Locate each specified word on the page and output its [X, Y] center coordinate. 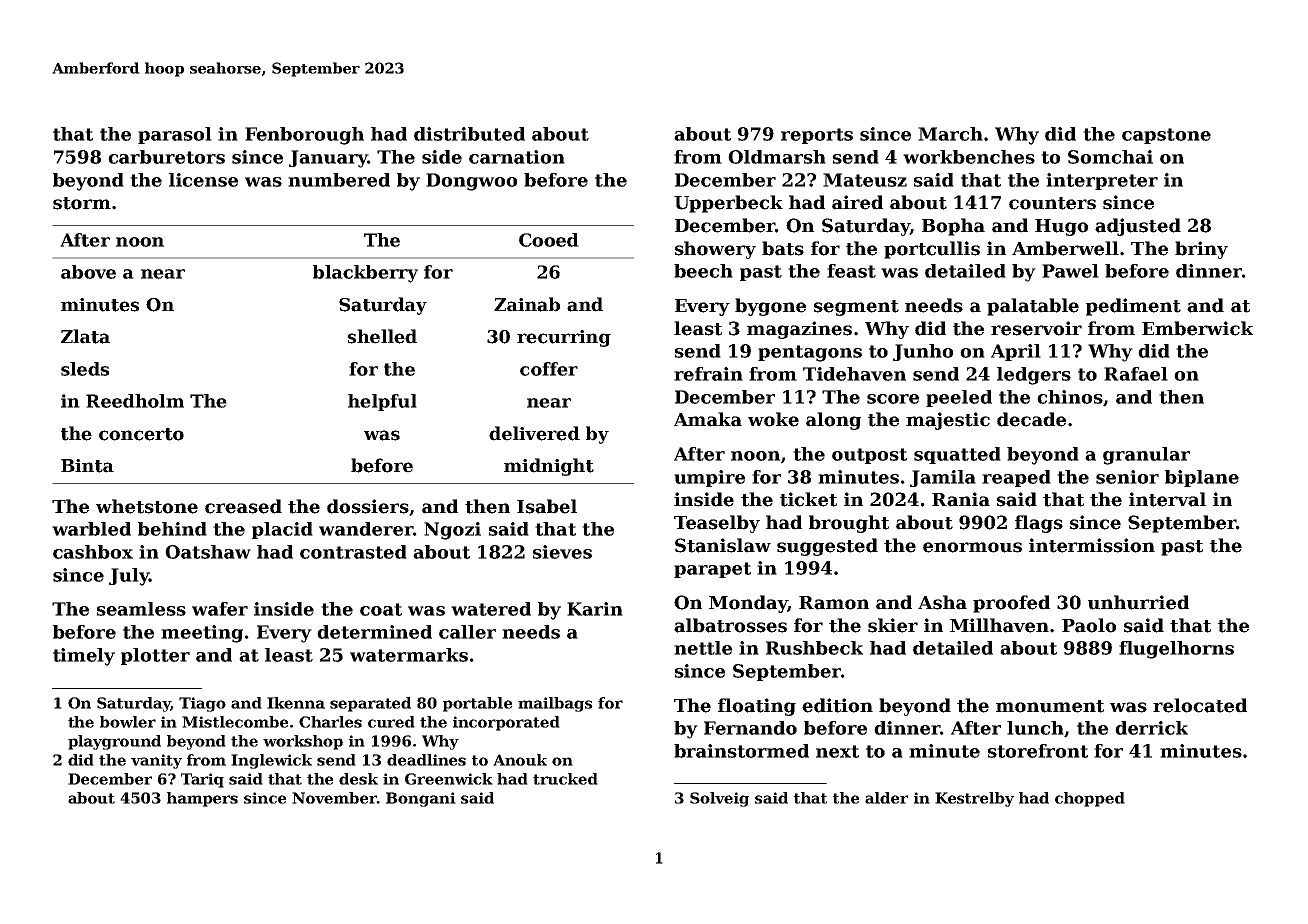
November [334, 798]
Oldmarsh [777, 157]
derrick [1151, 728]
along [833, 421]
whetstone [147, 506]
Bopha [953, 227]
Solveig [719, 799]
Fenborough [304, 136]
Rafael [1136, 374]
